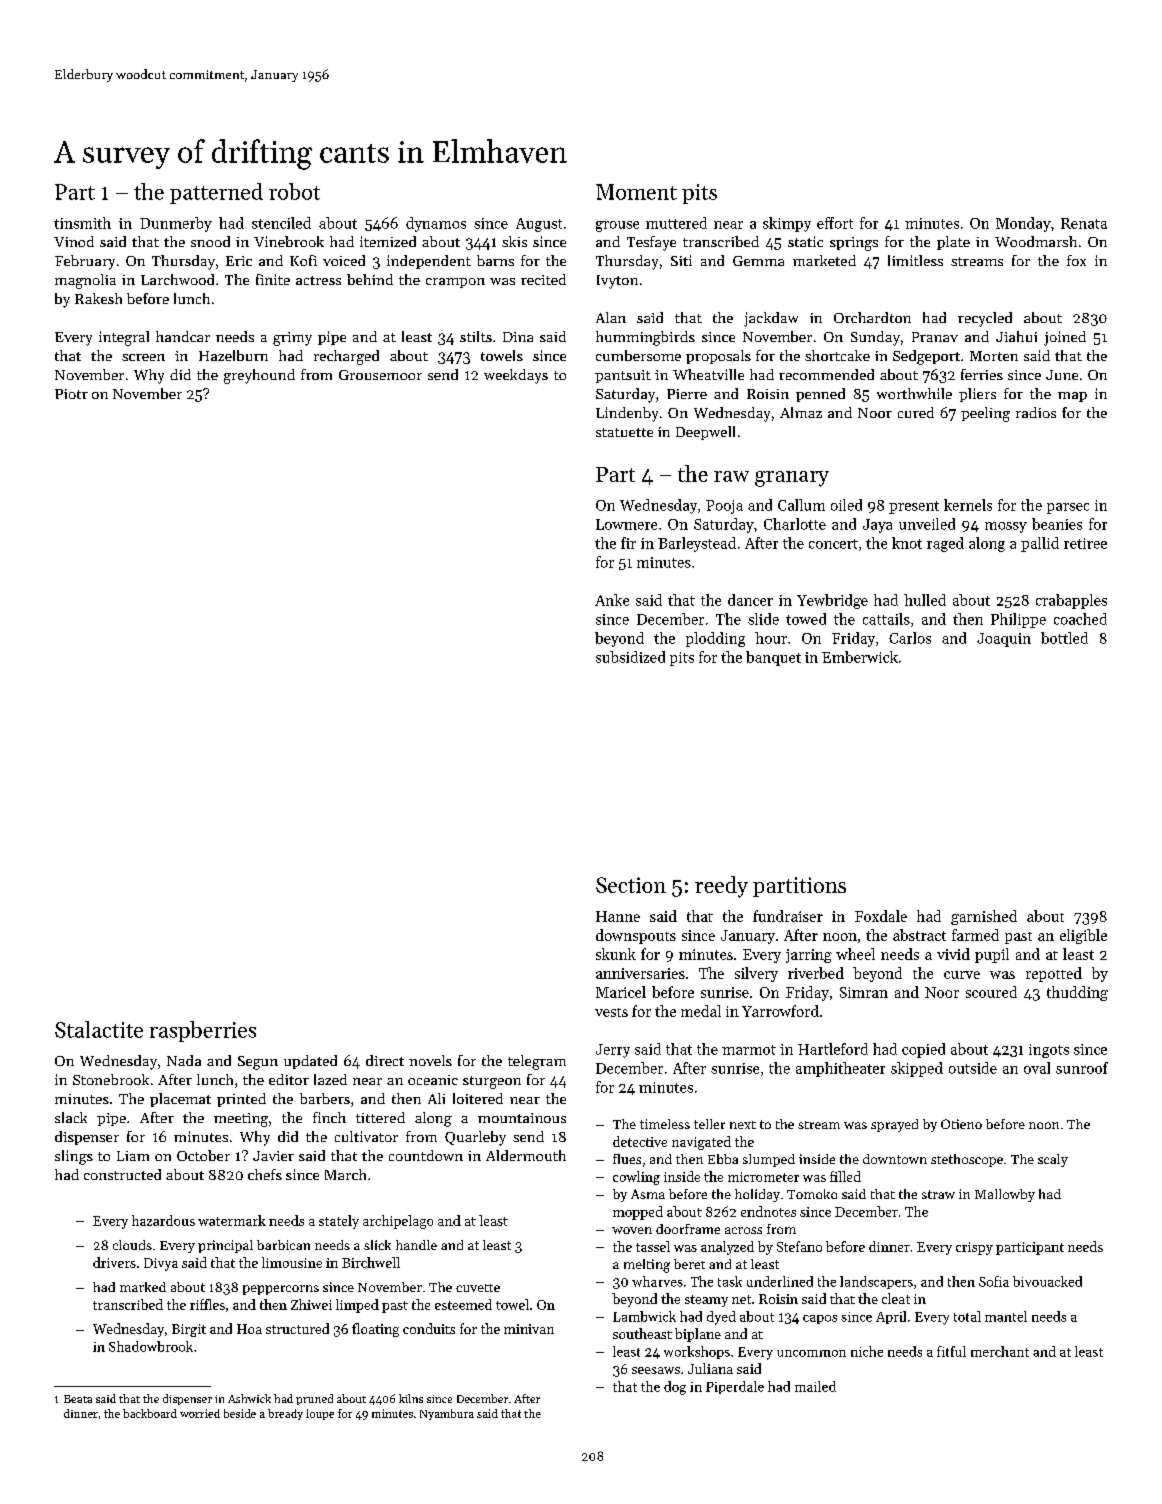 Image resolution: width=1162 pixels, height=1504 pixels. Describe the element at coordinates (1068, 508) in the page. I see `parsec` at that location.
